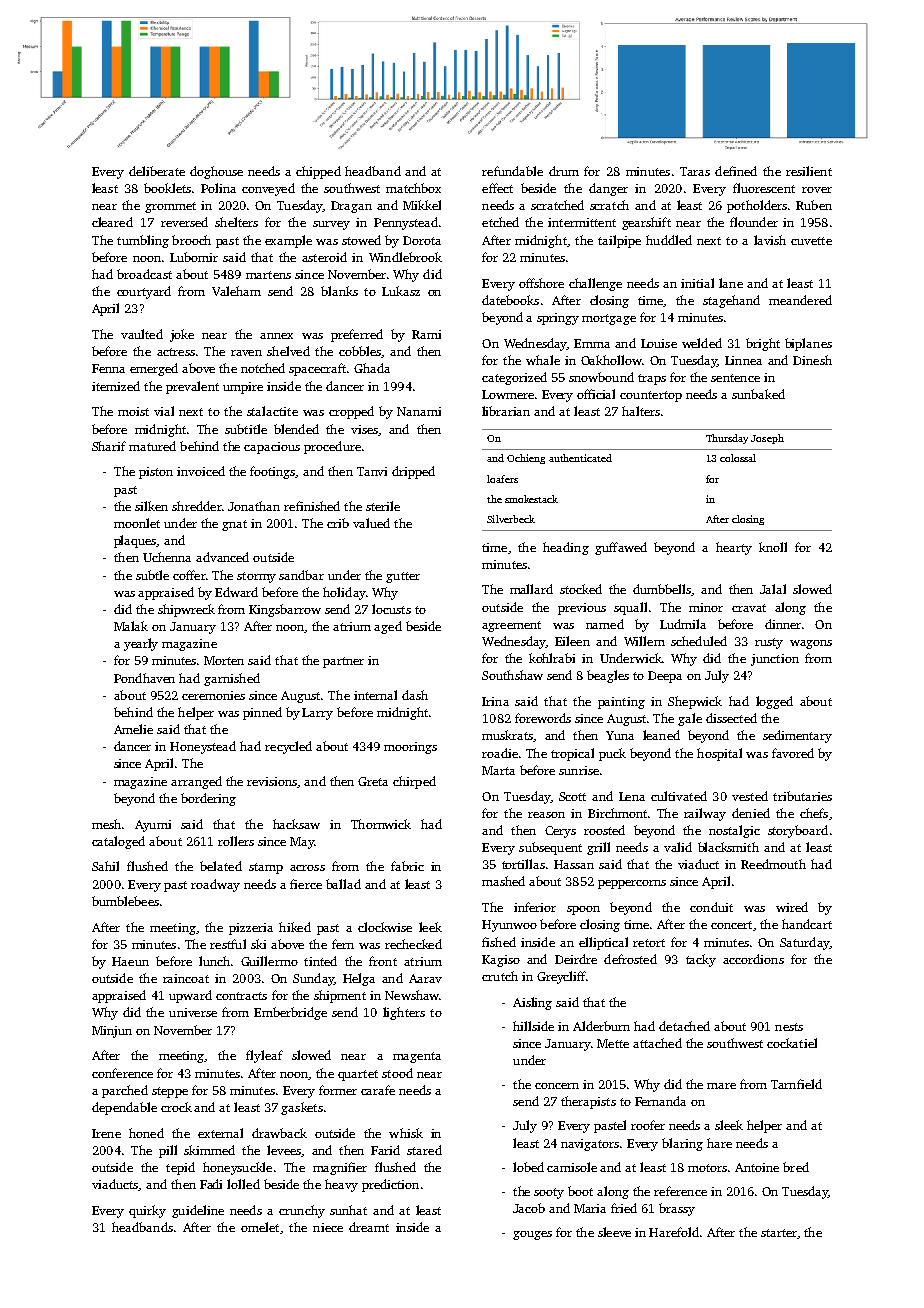 This screenshot has width=924, height=1308. Describe the element at coordinates (646, 223) in the screenshot. I see `gearshift` at that location.
